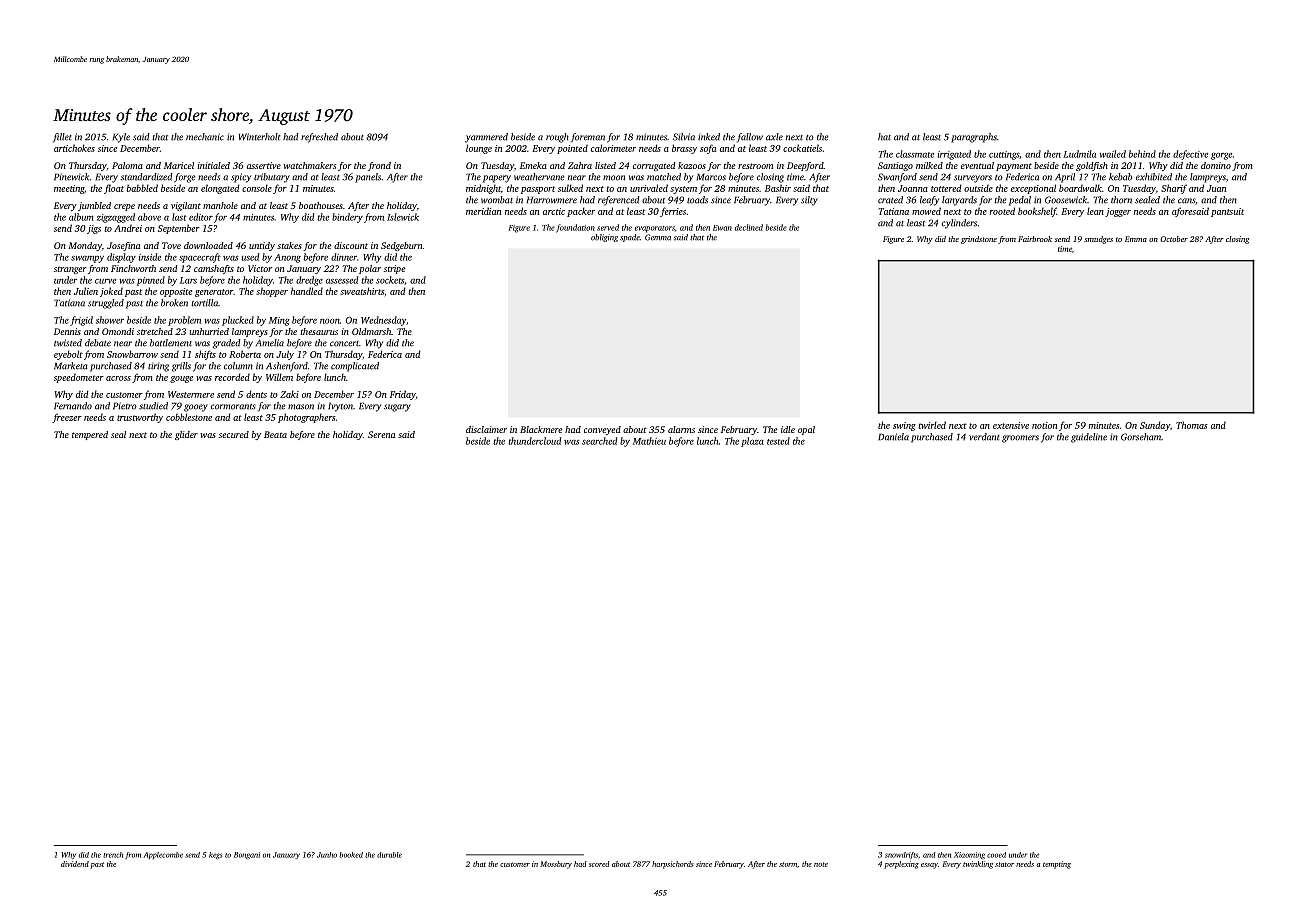  Describe the element at coordinates (227, 344) in the page. I see `graded` at that location.
